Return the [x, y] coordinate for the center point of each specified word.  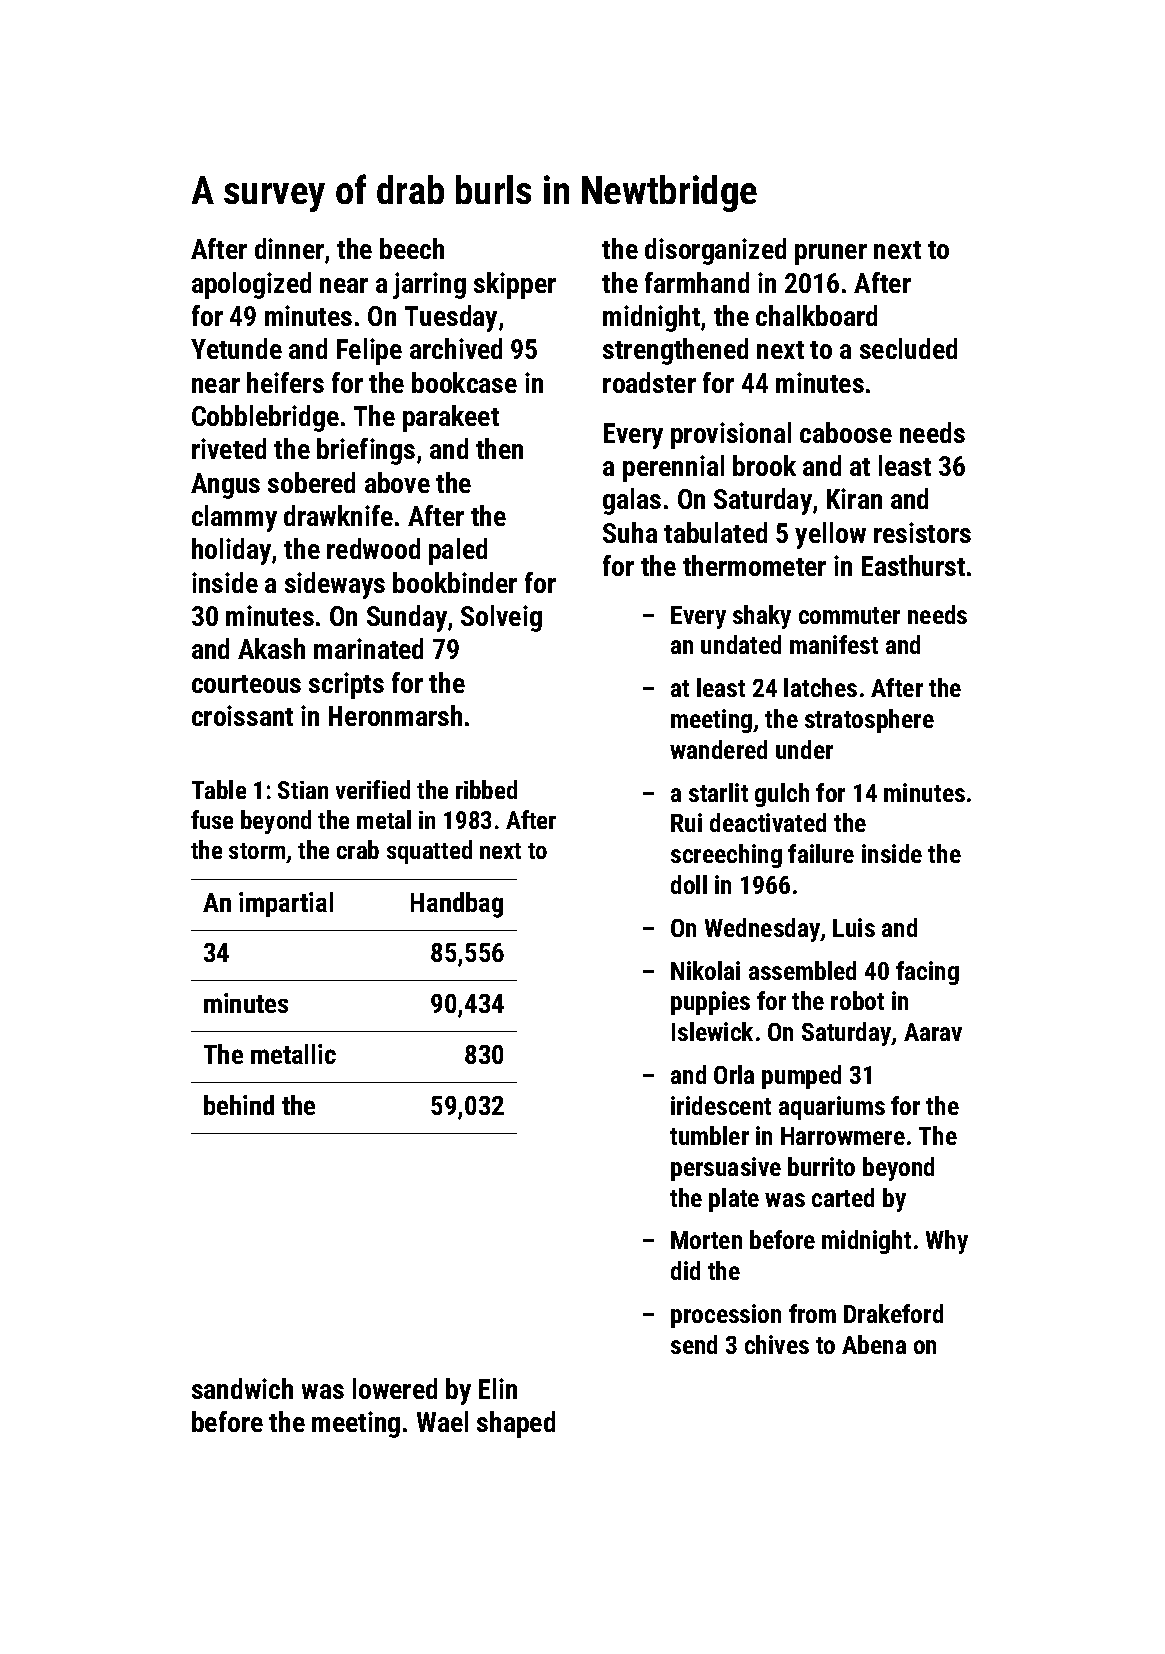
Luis [854, 927]
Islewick [712, 1031]
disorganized [715, 251]
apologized [251, 285]
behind [239, 1105]
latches [820, 687]
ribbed [486, 789]
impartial [286, 904]
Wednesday [763, 930]
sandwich [242, 1388]
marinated [368, 648]
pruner [831, 254]
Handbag [457, 905]
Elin [498, 1388]
